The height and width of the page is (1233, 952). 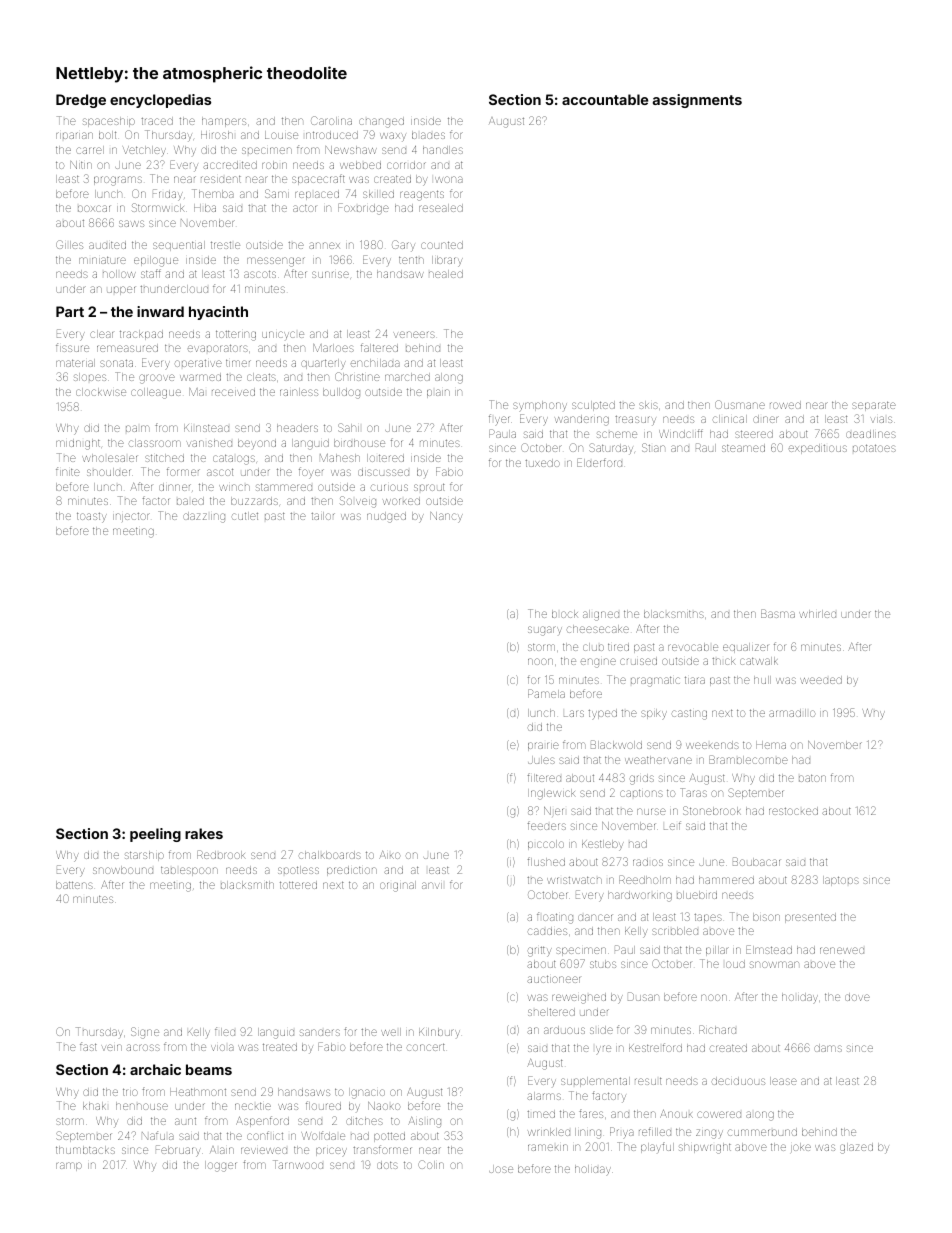 I want to click on revocable, so click(x=693, y=647).
